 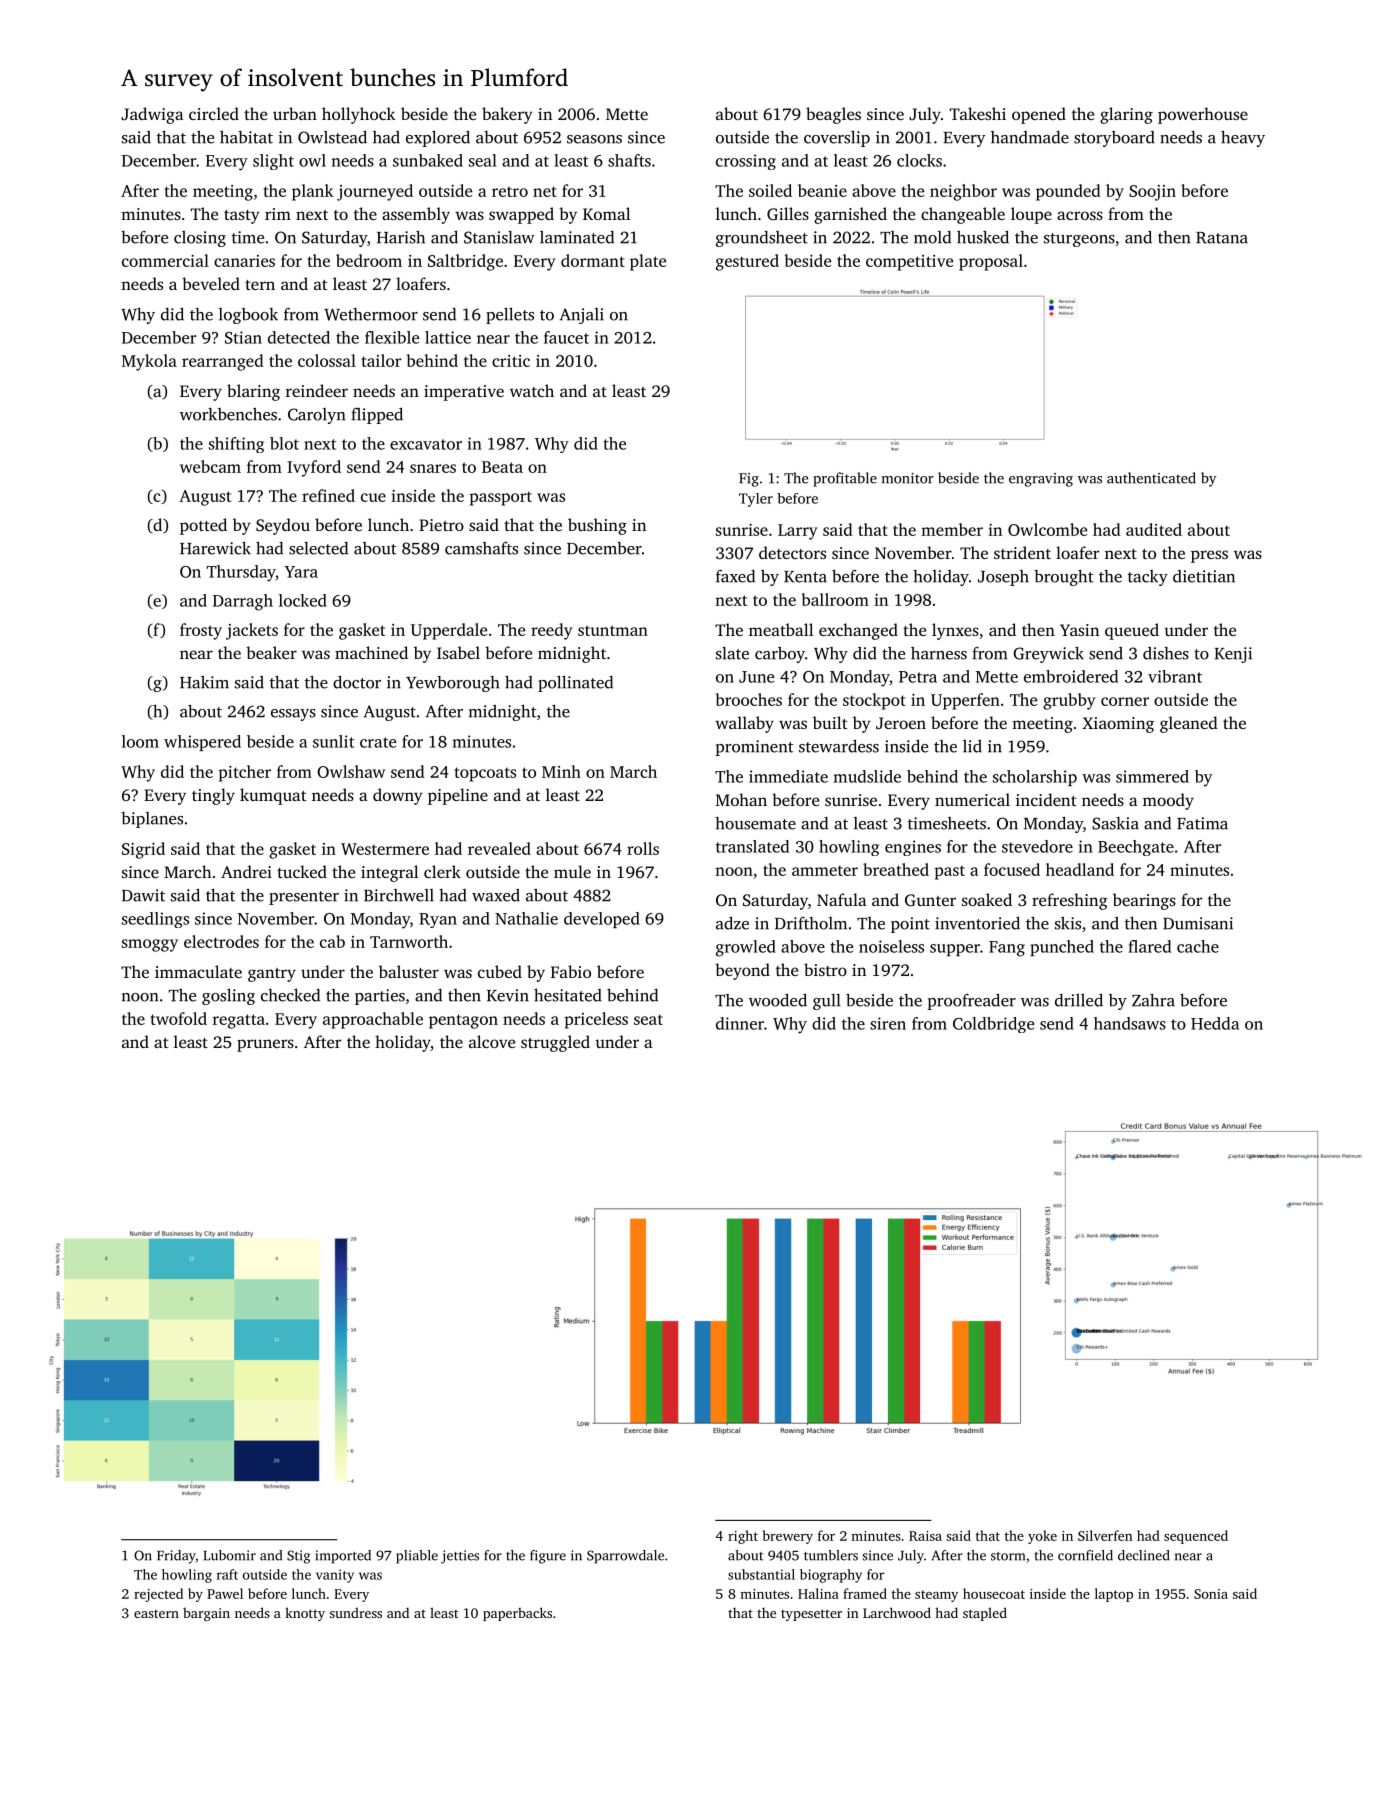 What do you see at coordinates (359, 115) in the screenshot?
I see `hollyhock` at bounding box center [359, 115].
